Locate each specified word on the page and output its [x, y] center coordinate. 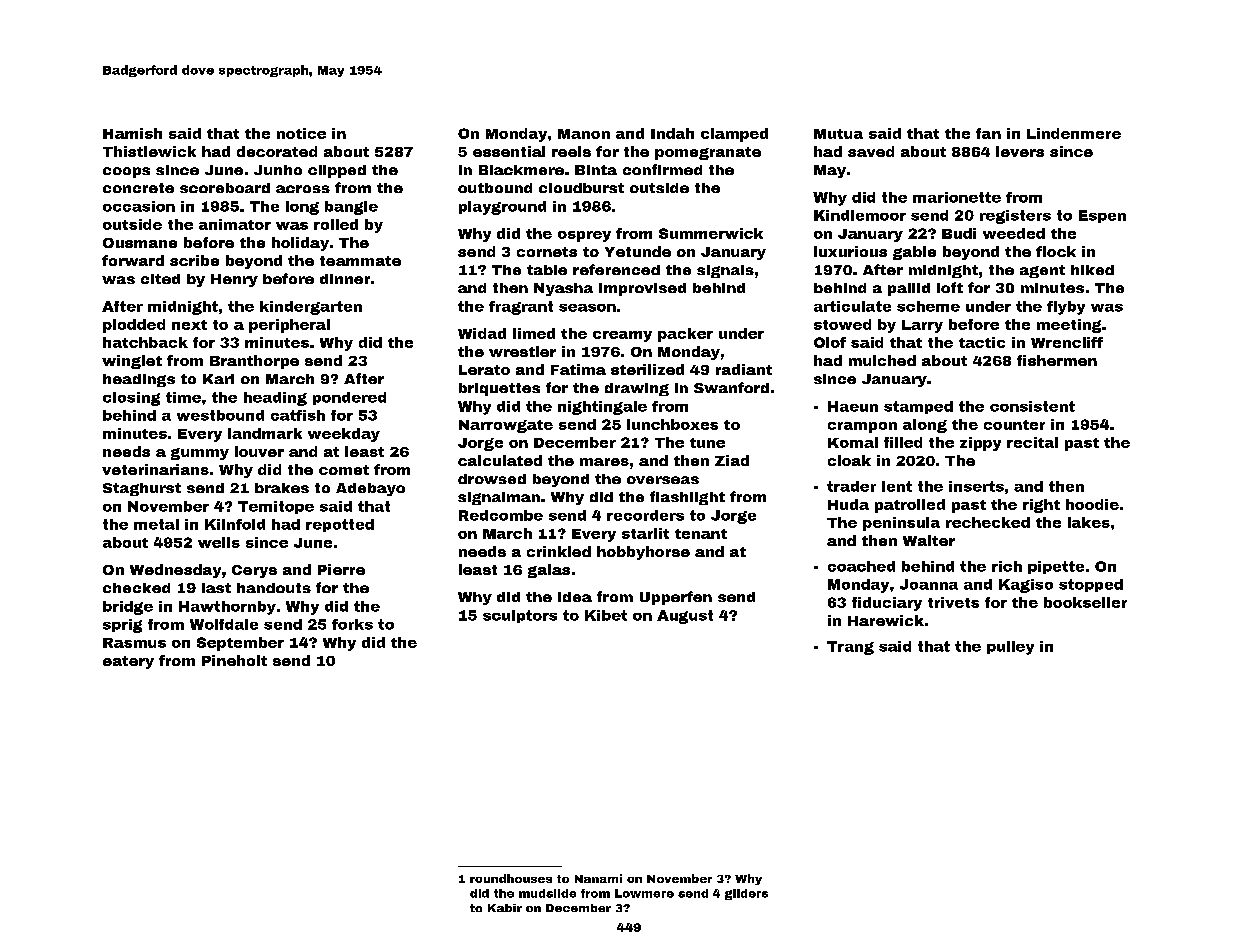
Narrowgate [506, 426]
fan [988, 133]
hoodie [1092, 504]
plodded [134, 326]
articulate [852, 306]
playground [502, 208]
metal [156, 524]
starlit [645, 533]
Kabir [505, 908]
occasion [139, 206]
